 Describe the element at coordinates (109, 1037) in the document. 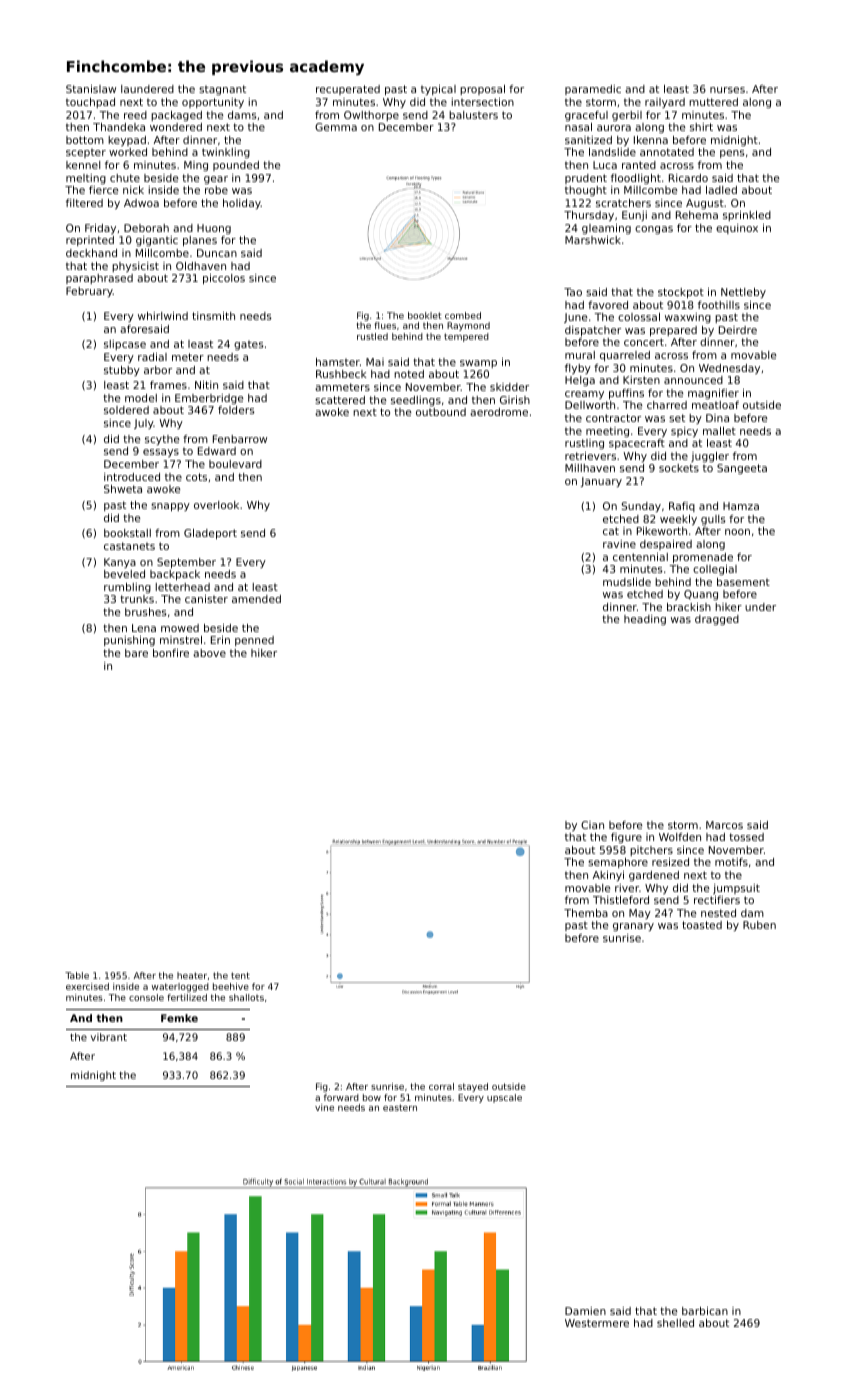

I see `vibrant` at that location.
